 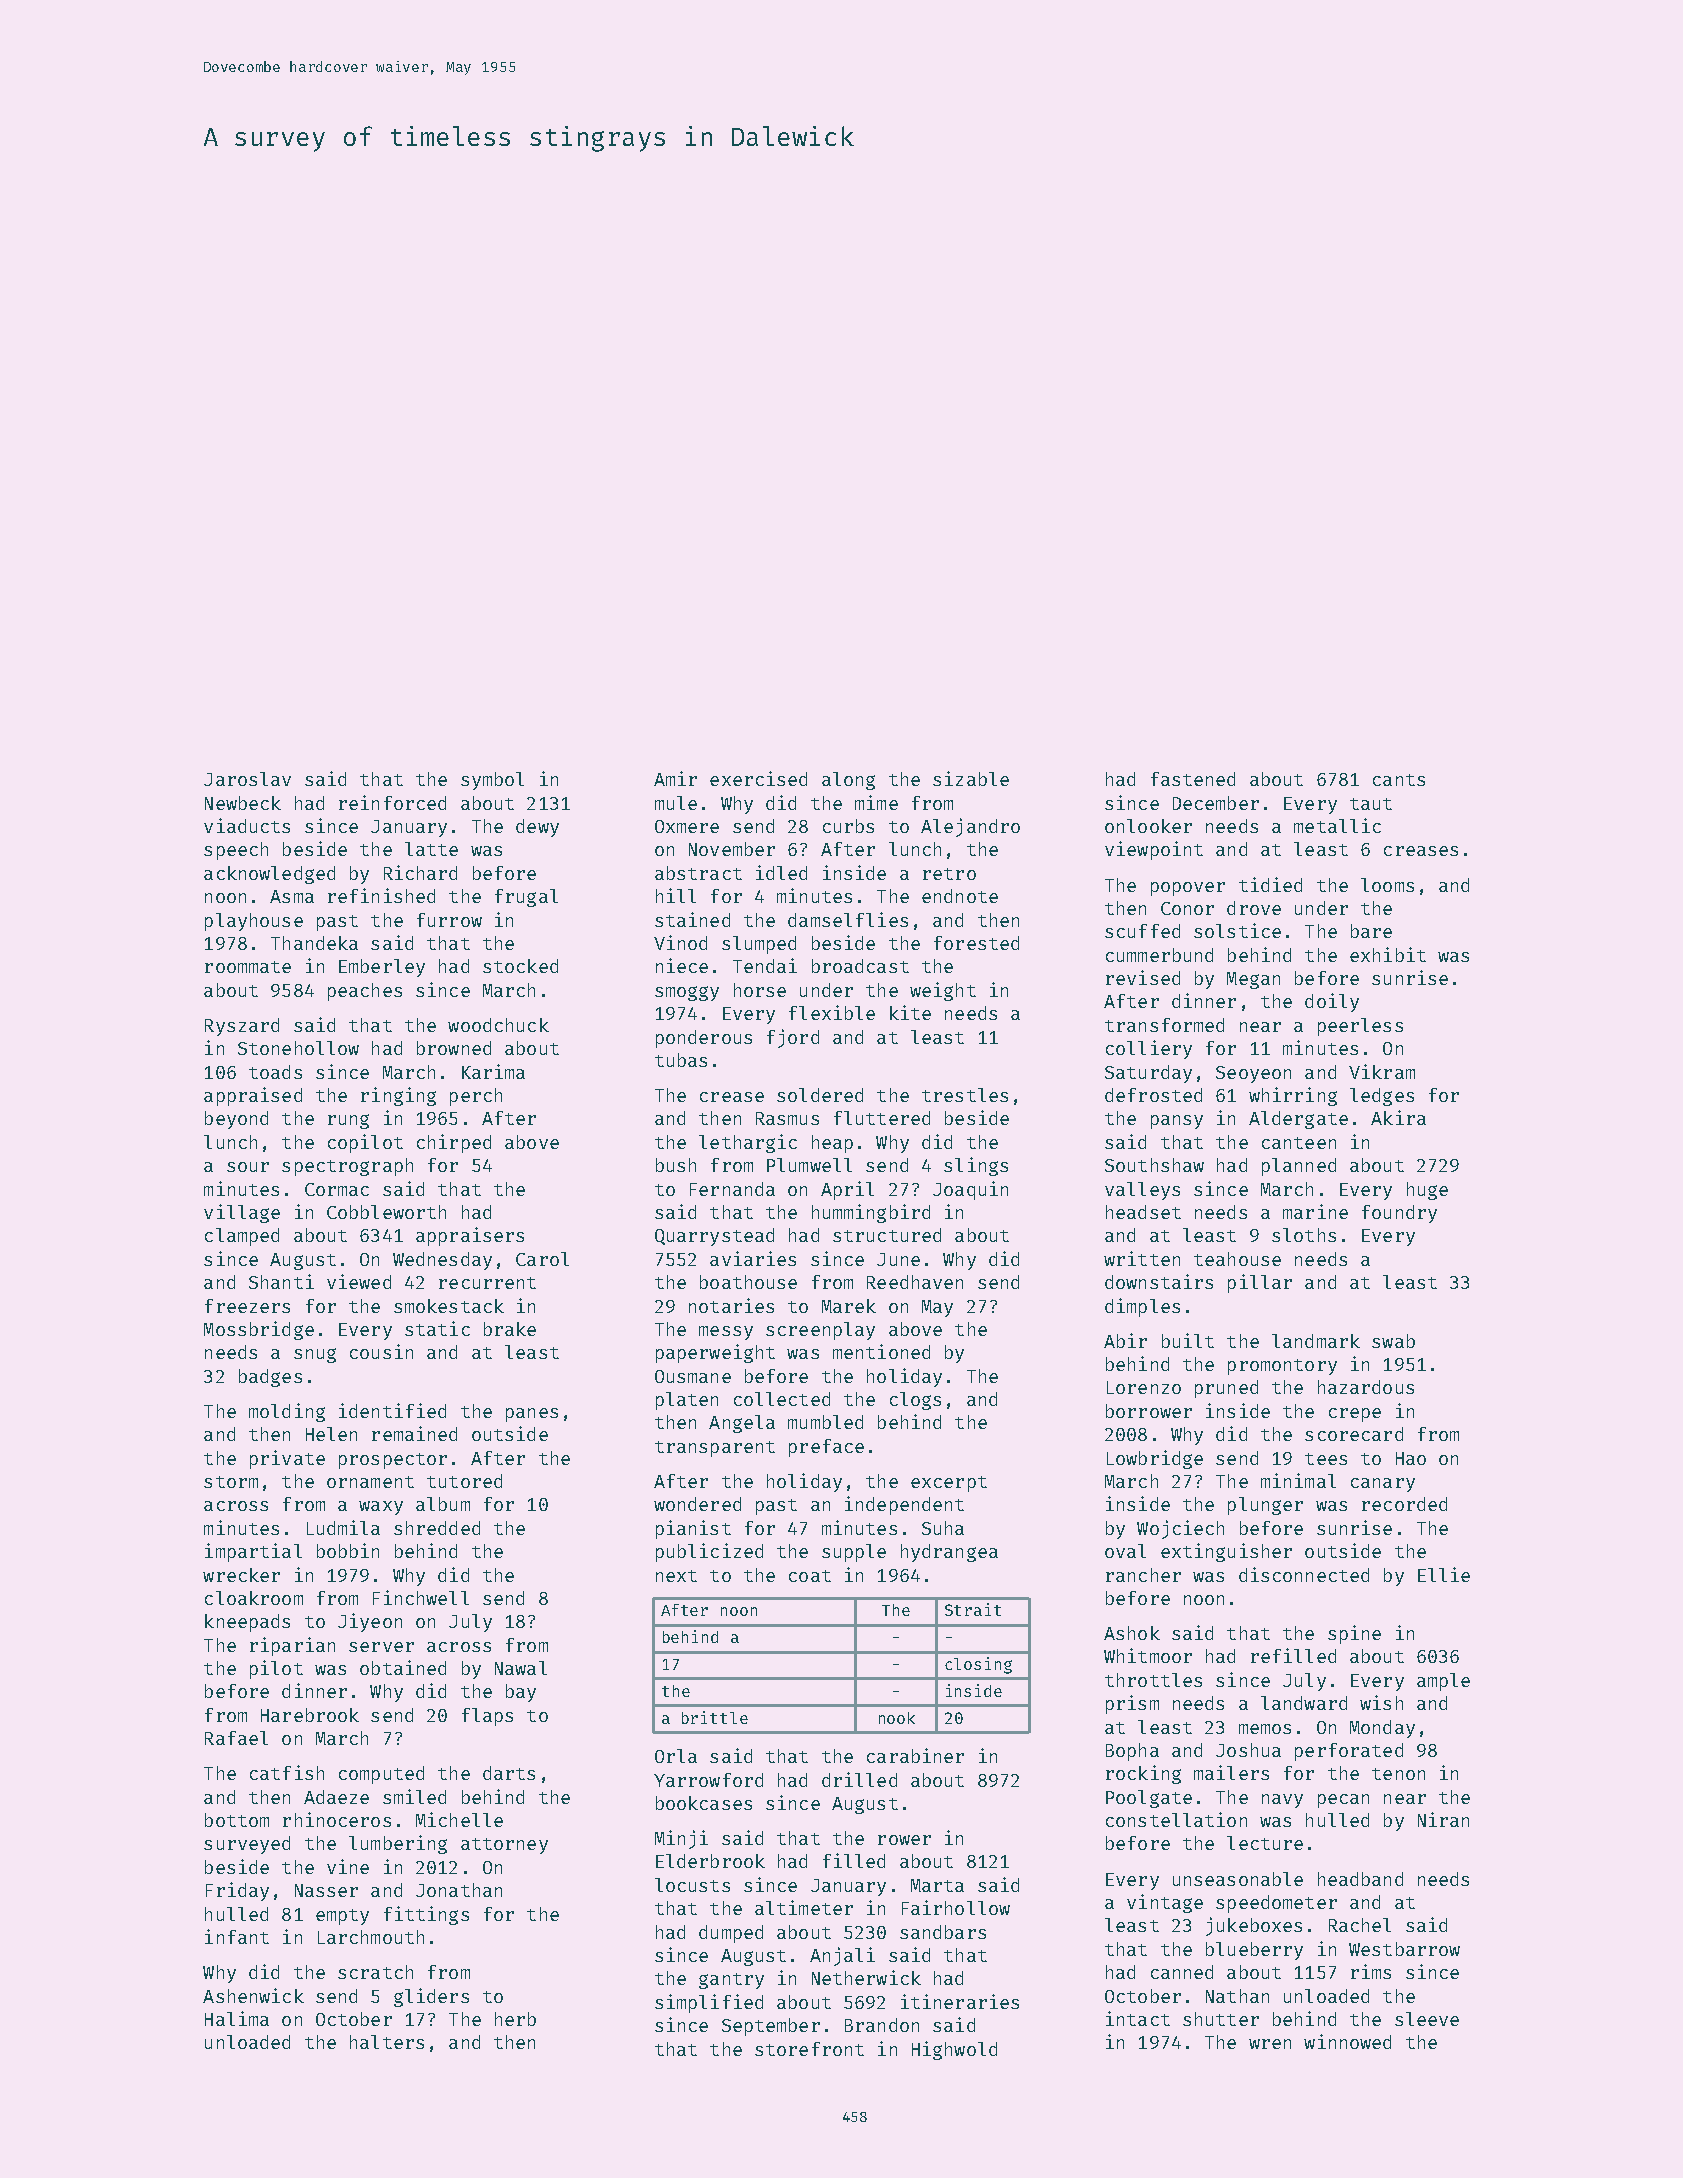 I want to click on Joaquin, so click(x=970, y=1190).
